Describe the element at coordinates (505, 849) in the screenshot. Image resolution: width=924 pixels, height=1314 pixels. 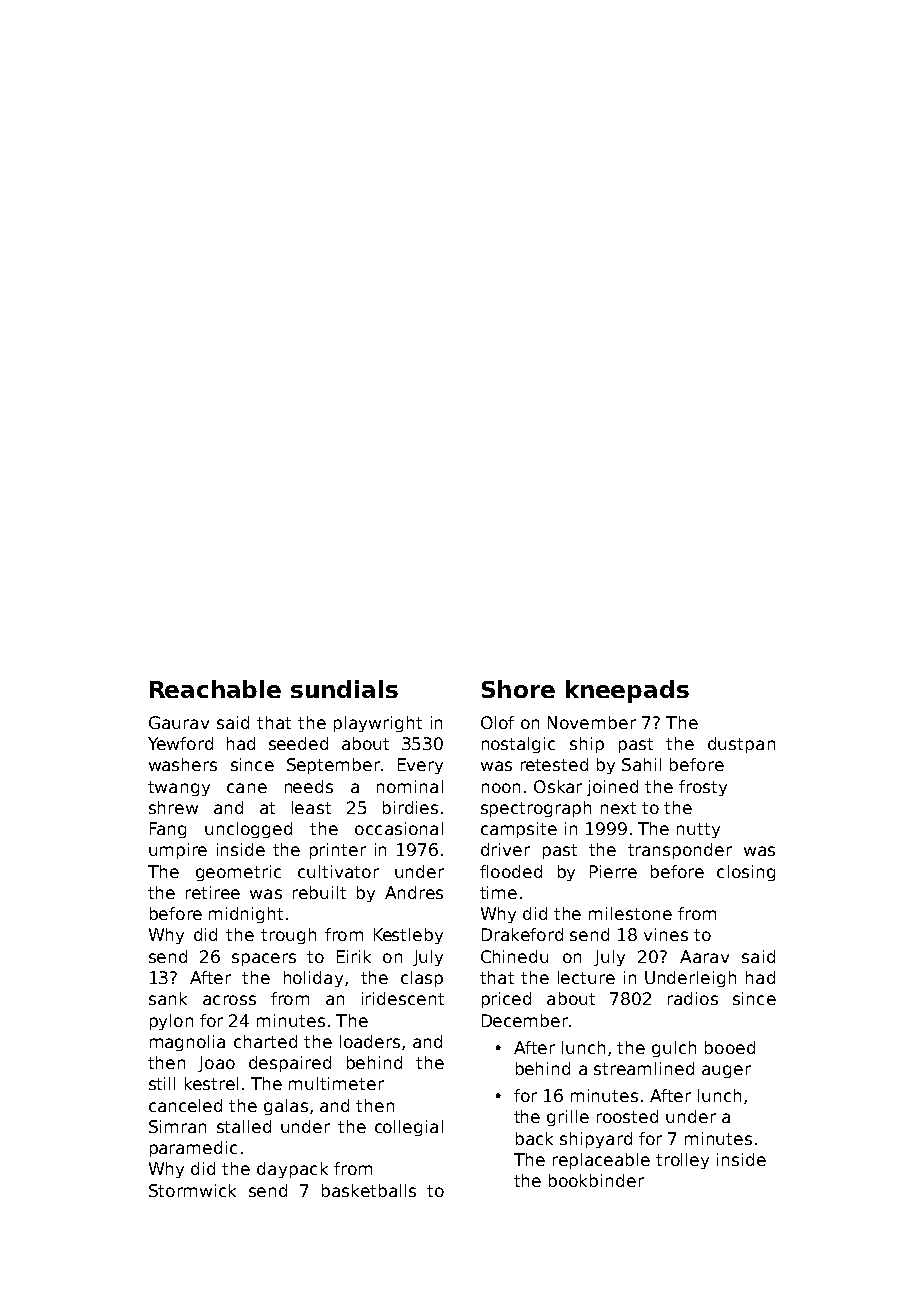
I see `driver` at that location.
